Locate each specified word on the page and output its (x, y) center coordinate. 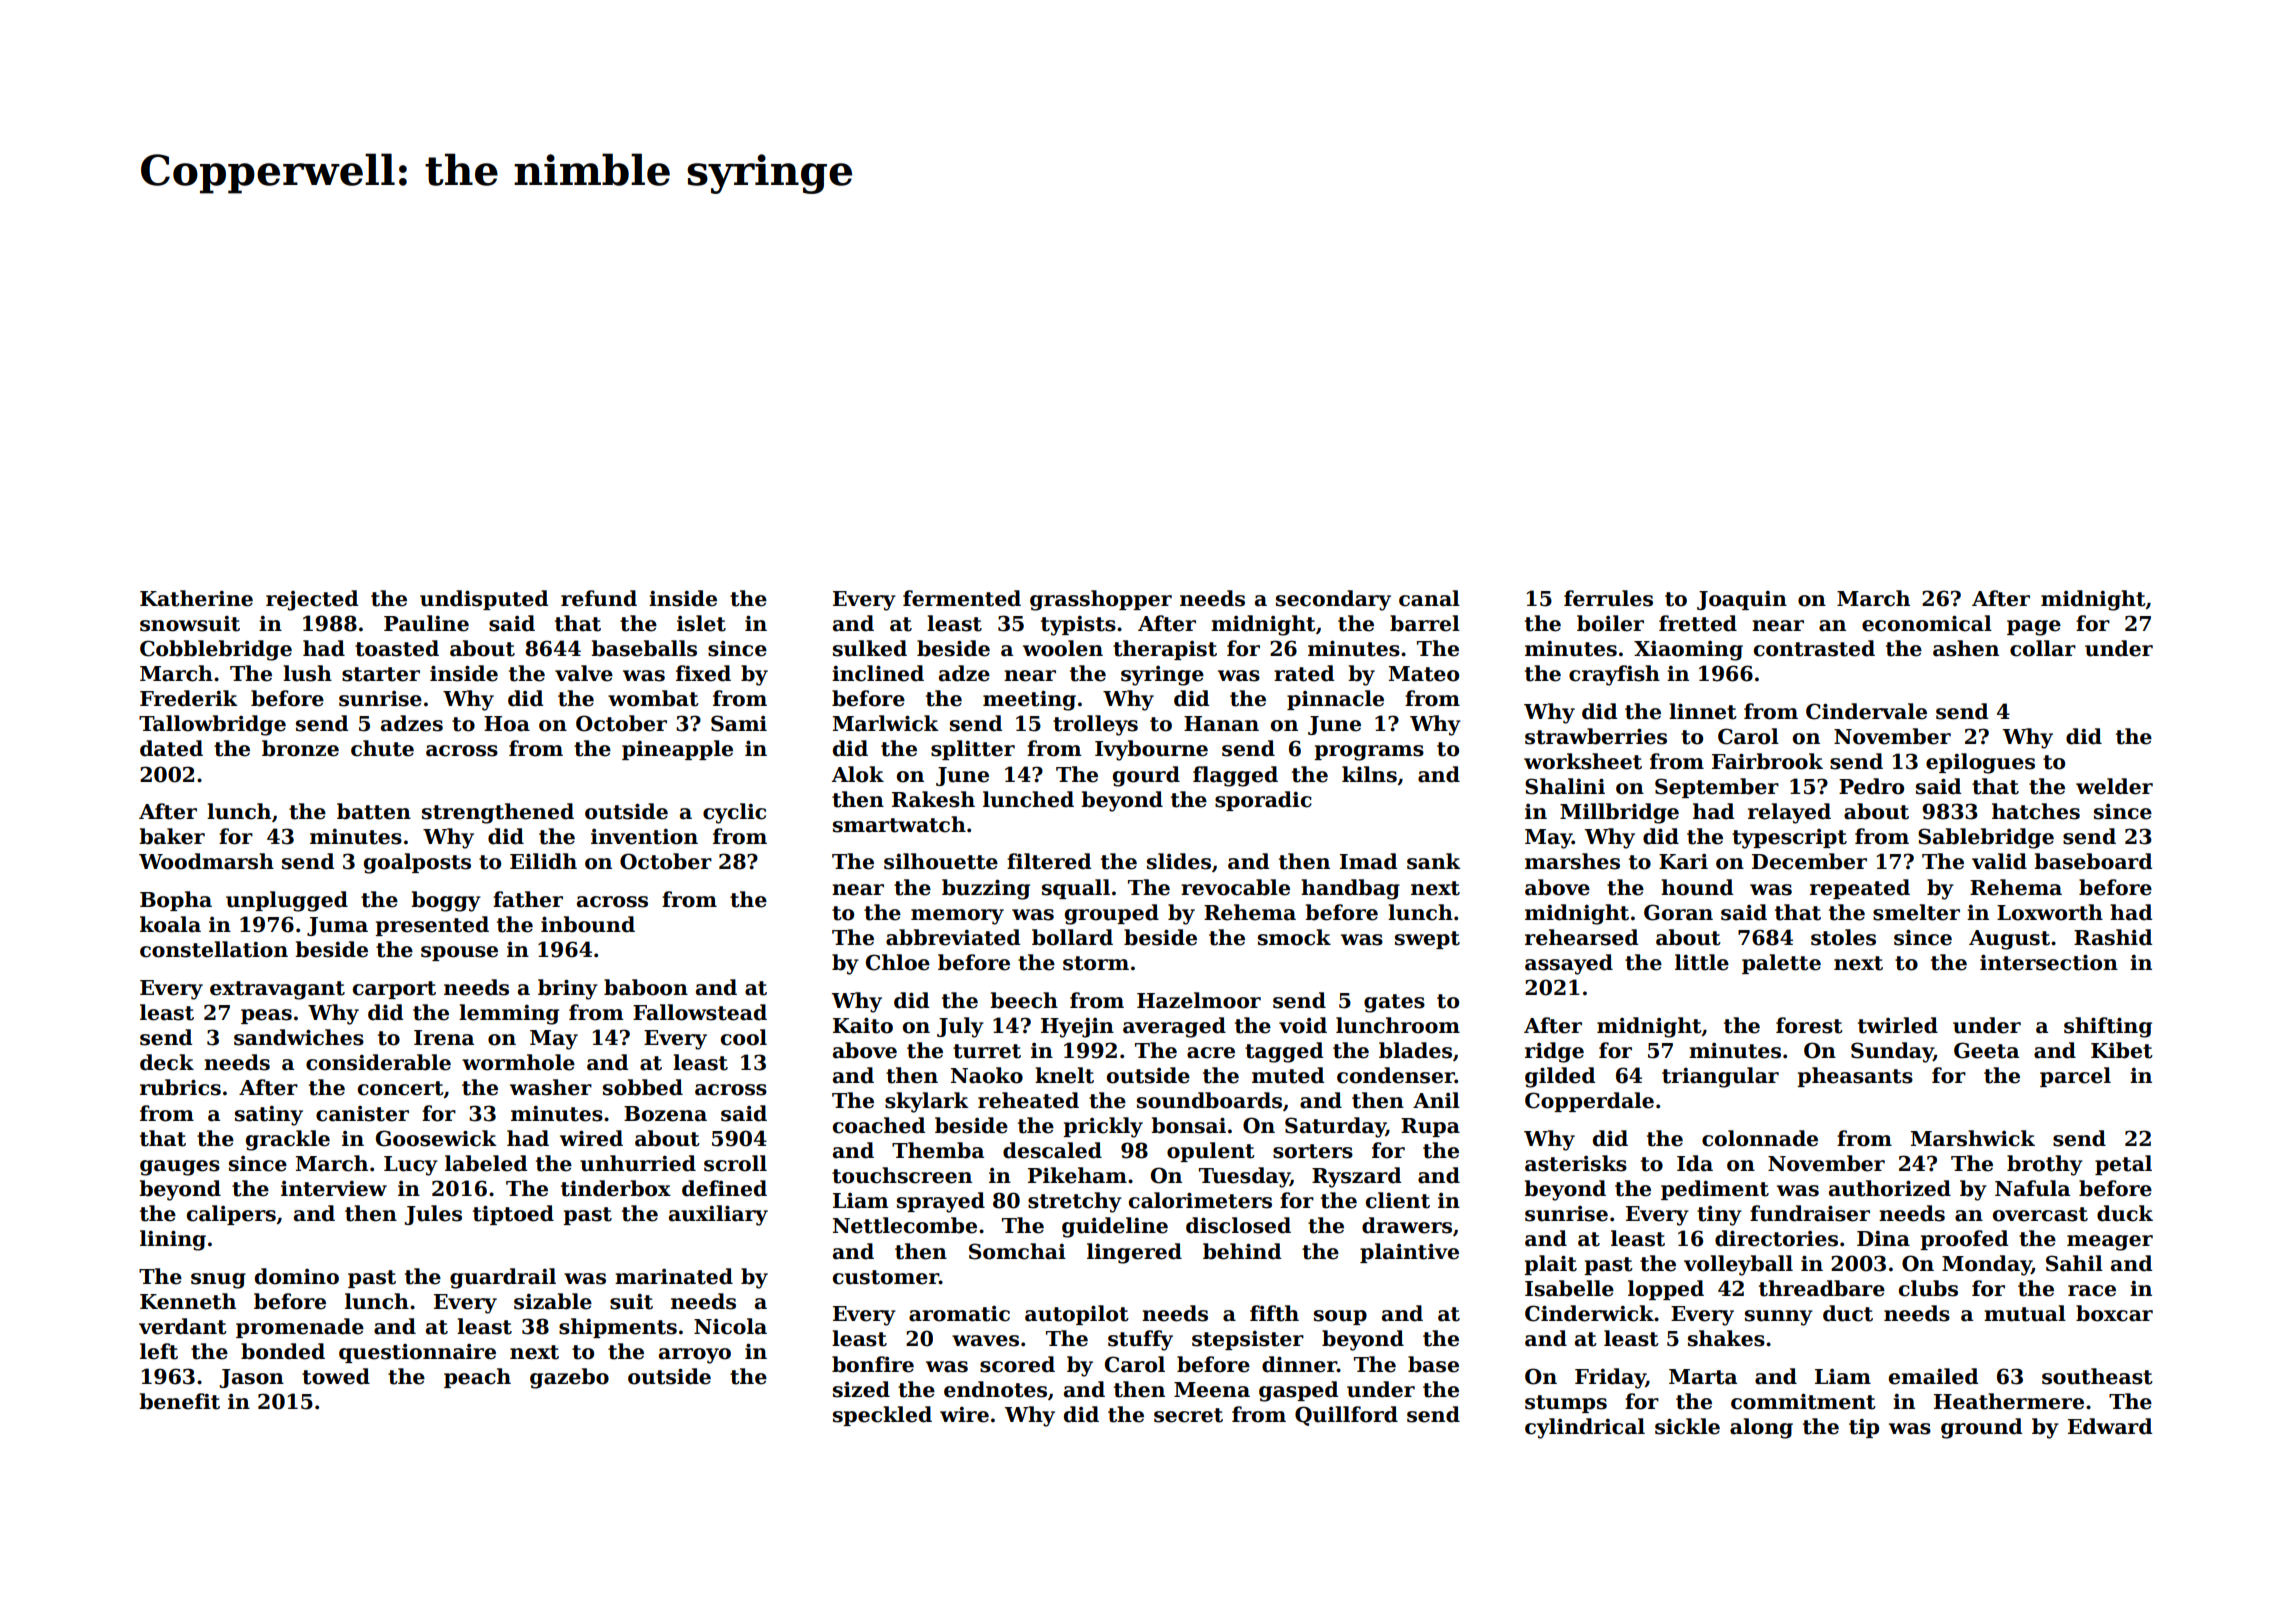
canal (1429, 598)
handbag (1350, 889)
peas (266, 1016)
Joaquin (1742, 600)
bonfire (873, 1364)
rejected (312, 600)
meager (2110, 1243)
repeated (1860, 889)
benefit (179, 1401)
